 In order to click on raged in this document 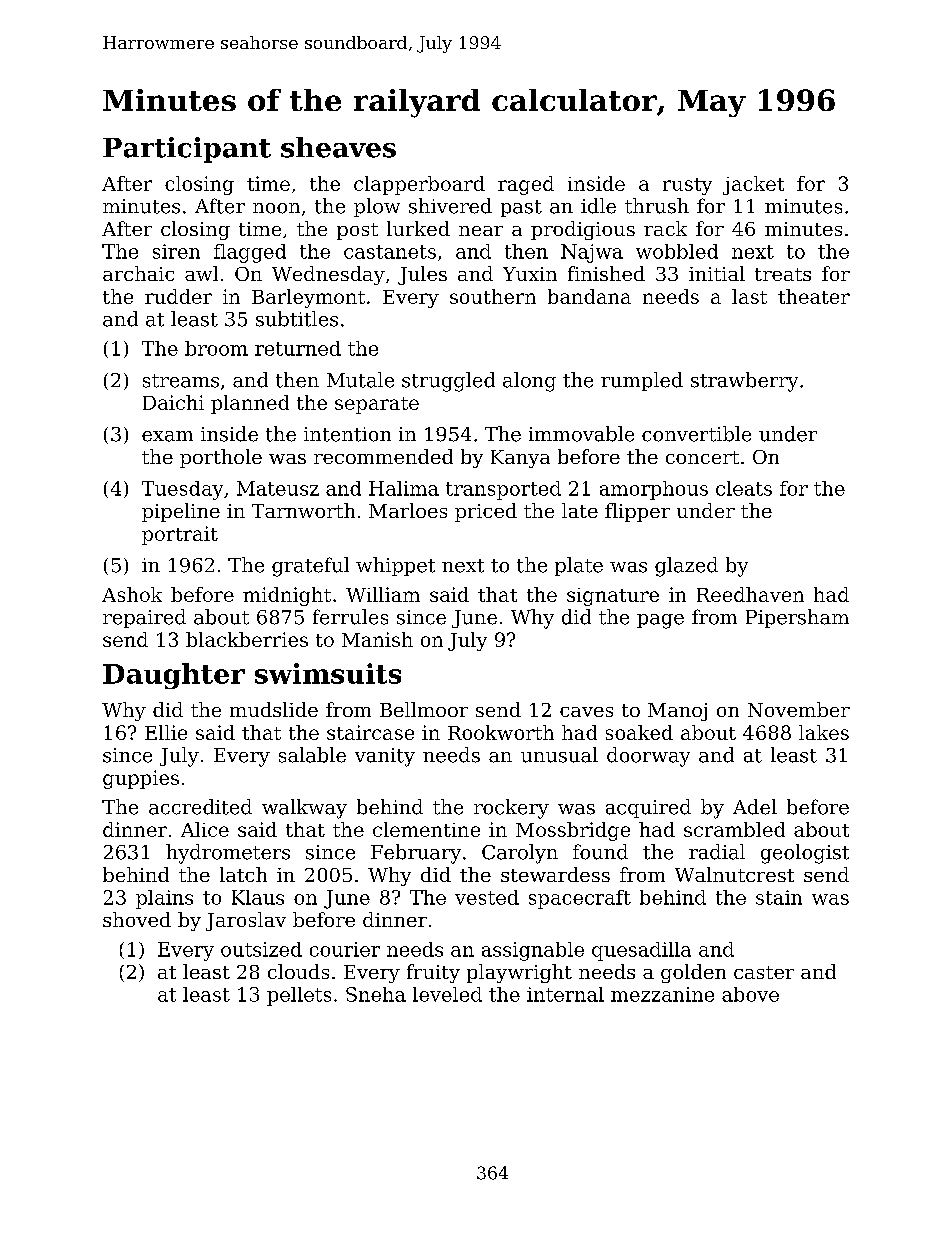, I will do `click(526, 185)`.
